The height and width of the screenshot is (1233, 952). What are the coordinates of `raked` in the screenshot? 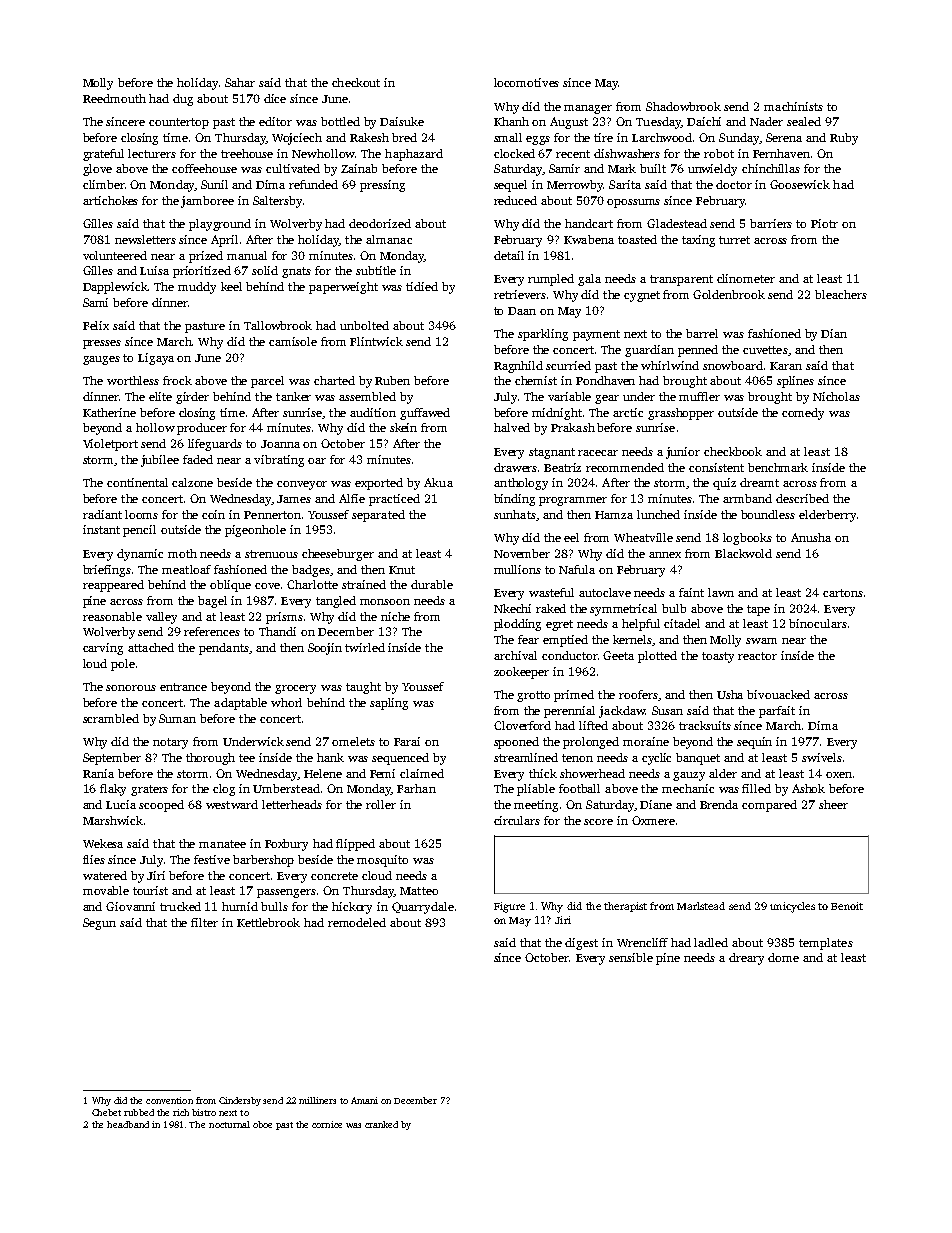 It's located at (551, 608).
